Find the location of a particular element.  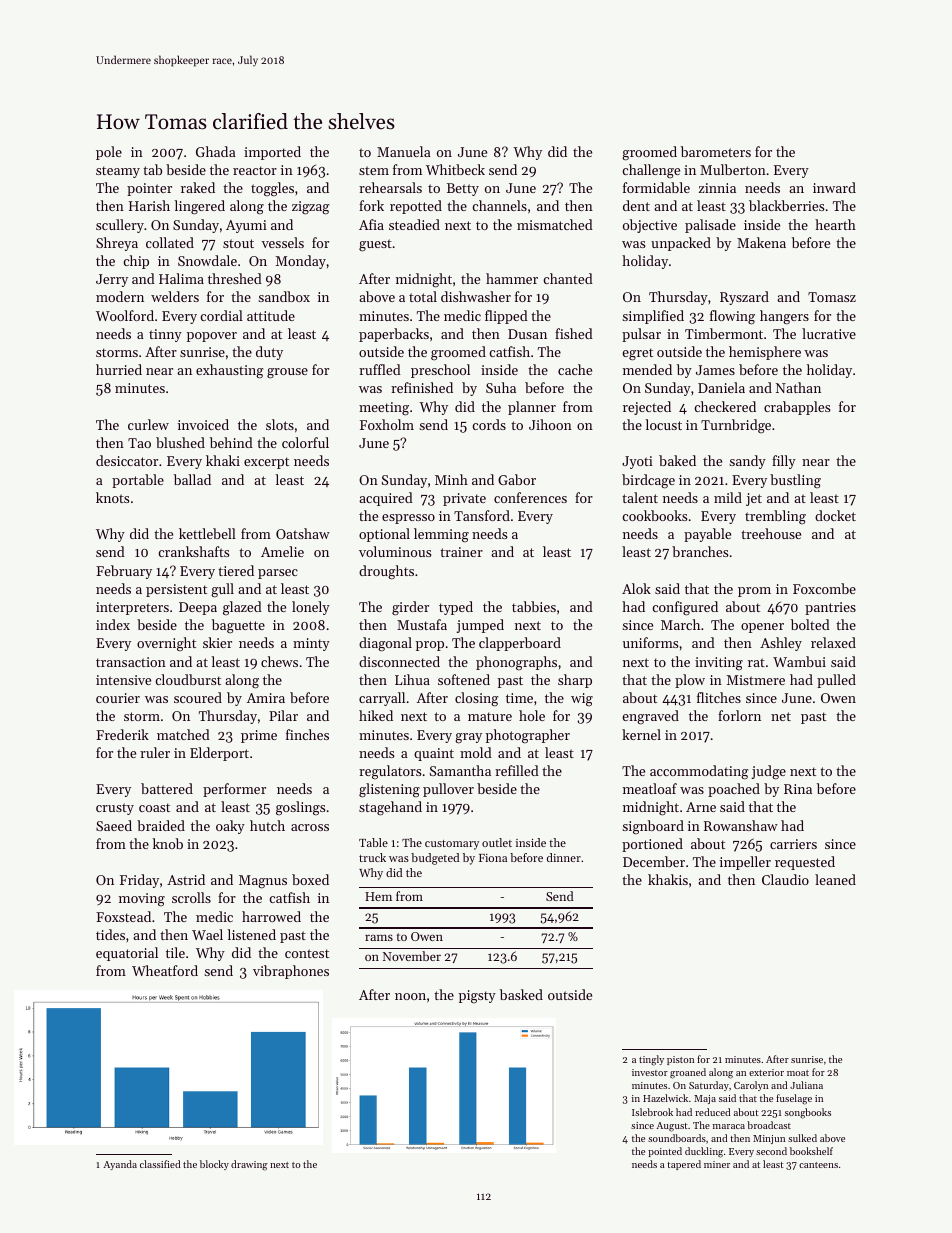

Ghada is located at coordinates (216, 151).
